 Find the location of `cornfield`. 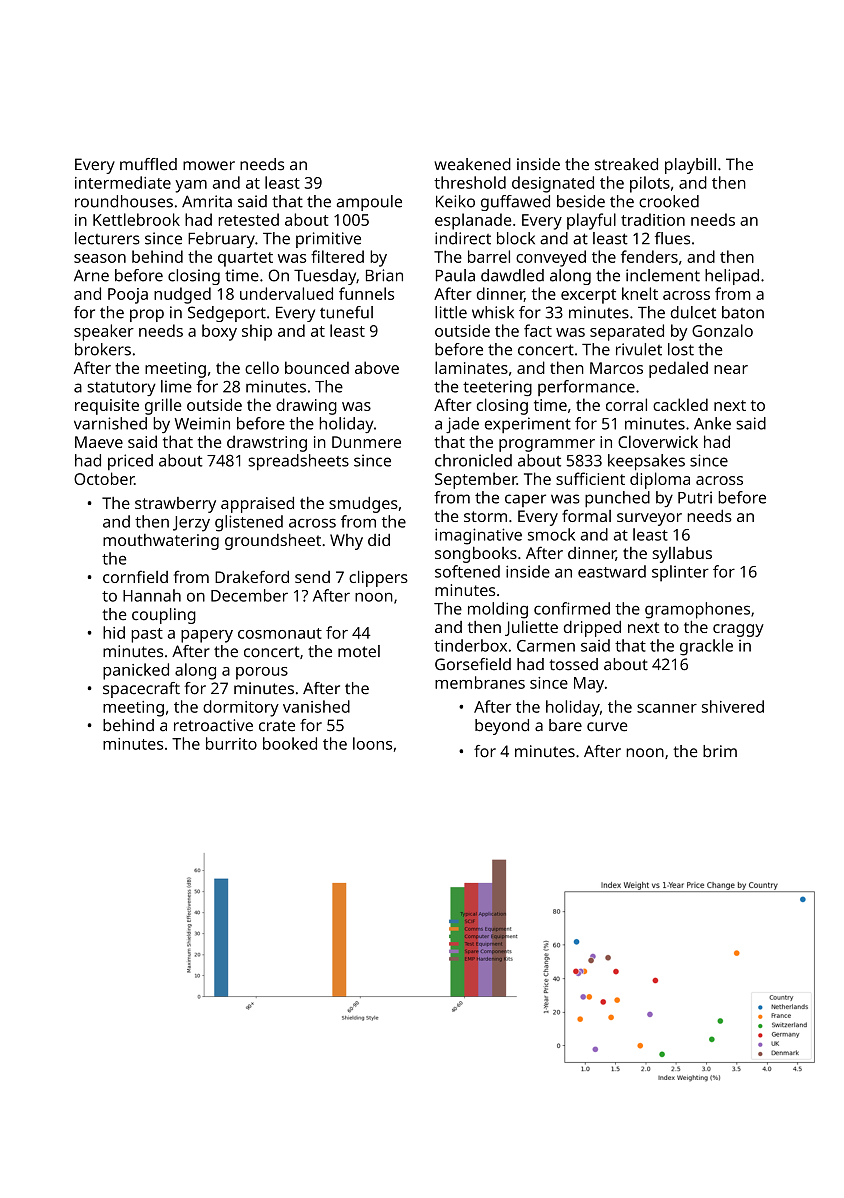

cornfield is located at coordinates (135, 576).
